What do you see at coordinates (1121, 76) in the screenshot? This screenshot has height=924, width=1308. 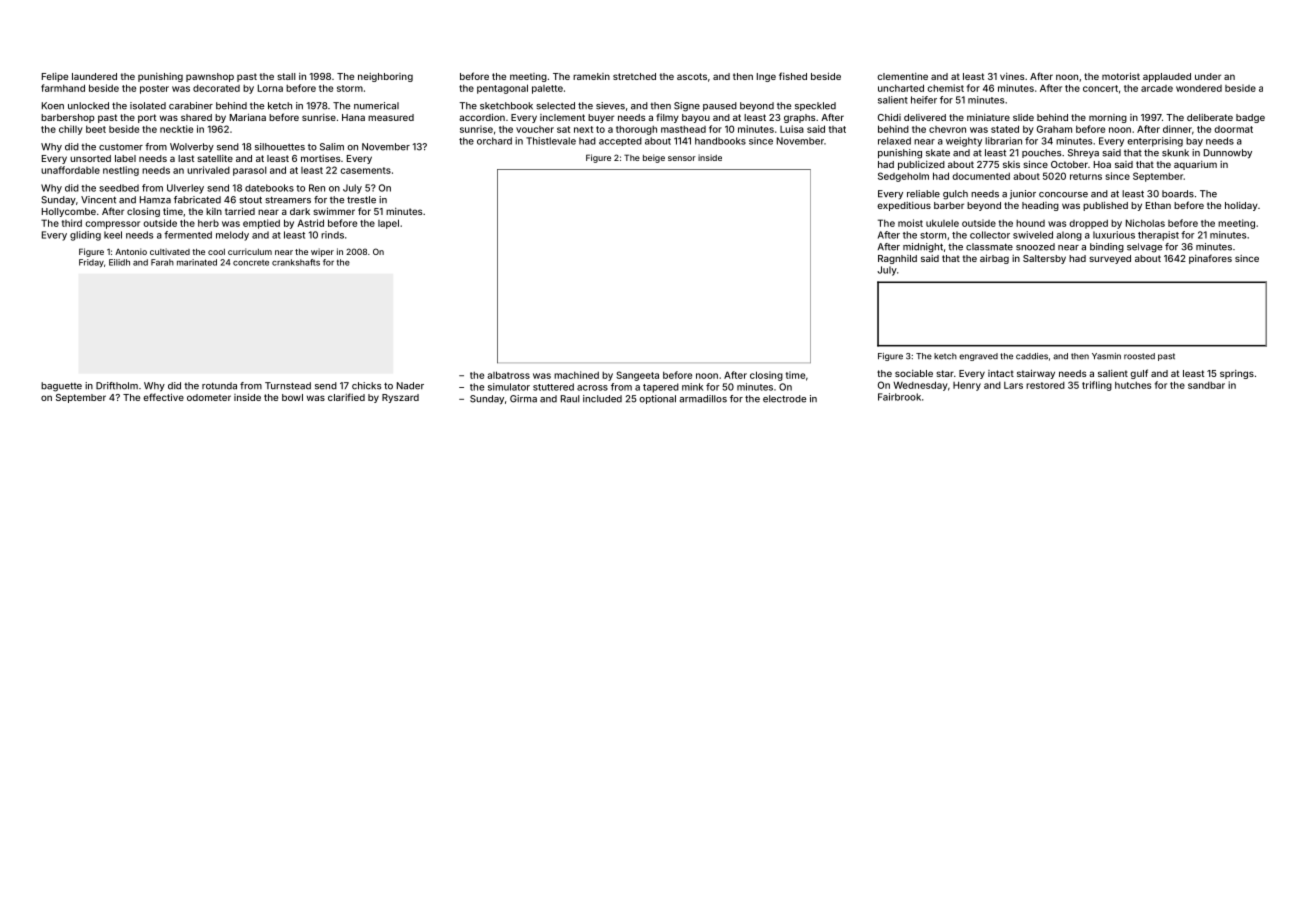 I see `motorist` at bounding box center [1121, 76].
